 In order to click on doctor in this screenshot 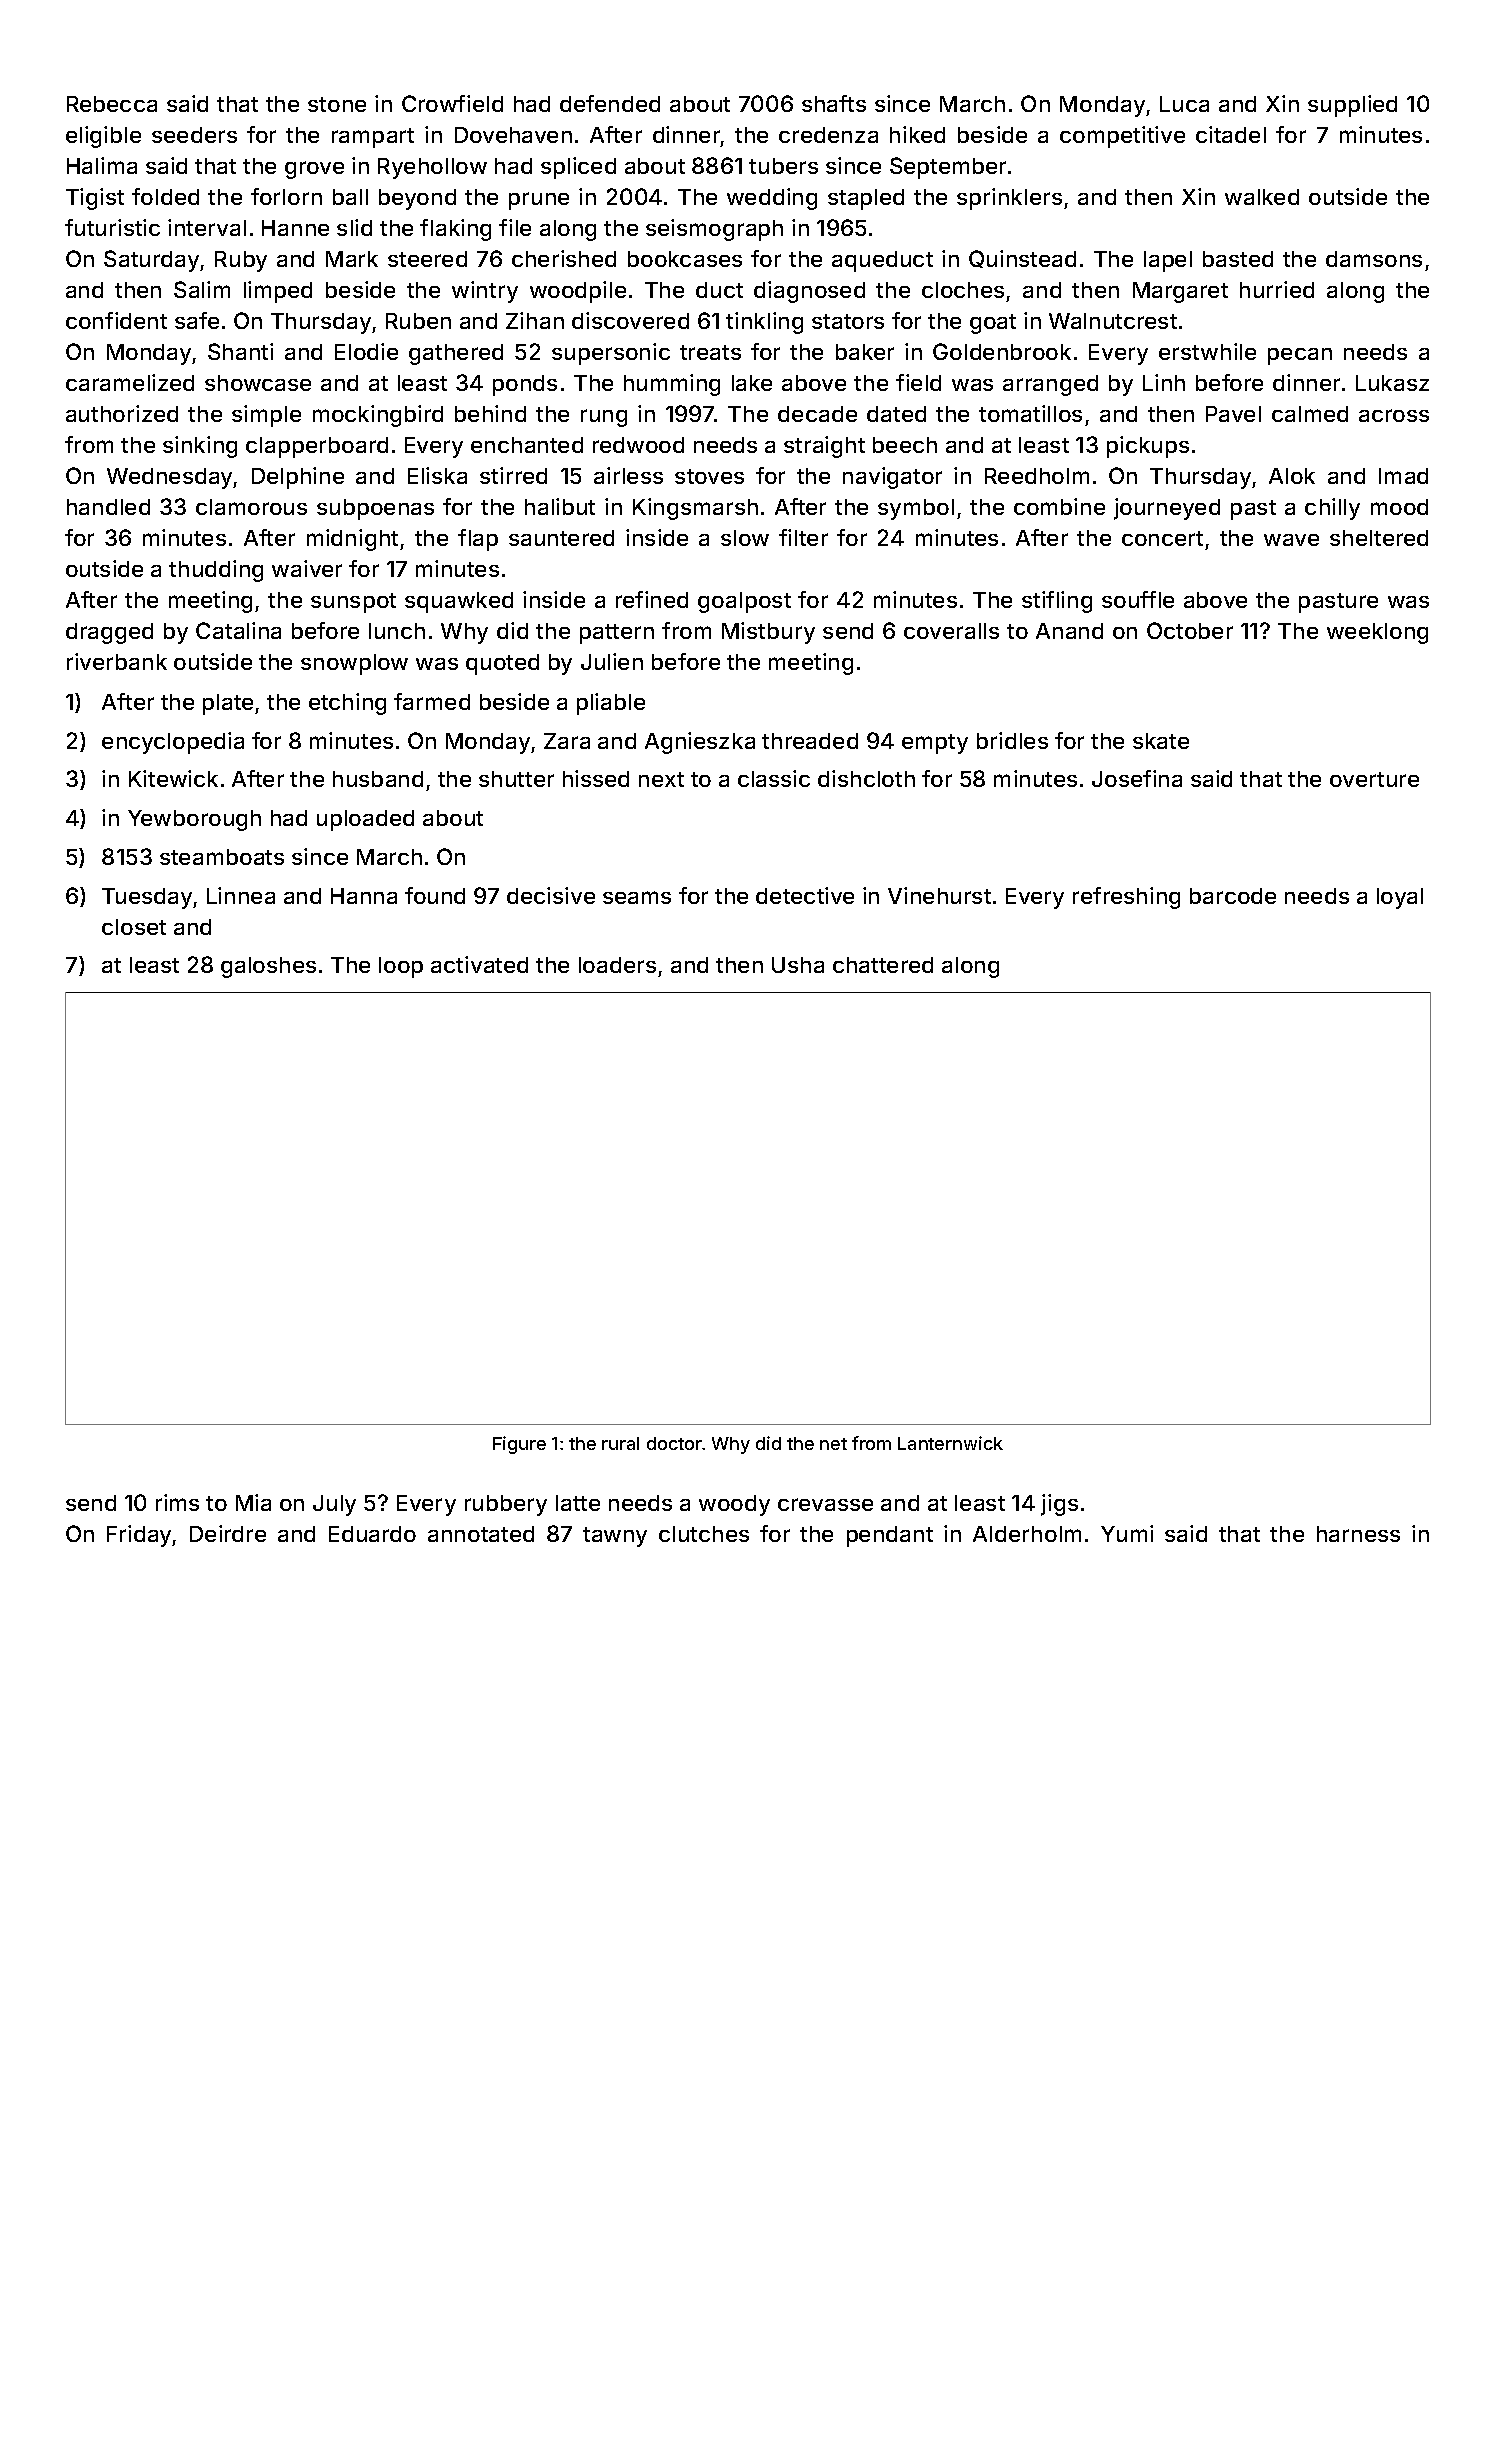, I will do `click(675, 1443)`.
